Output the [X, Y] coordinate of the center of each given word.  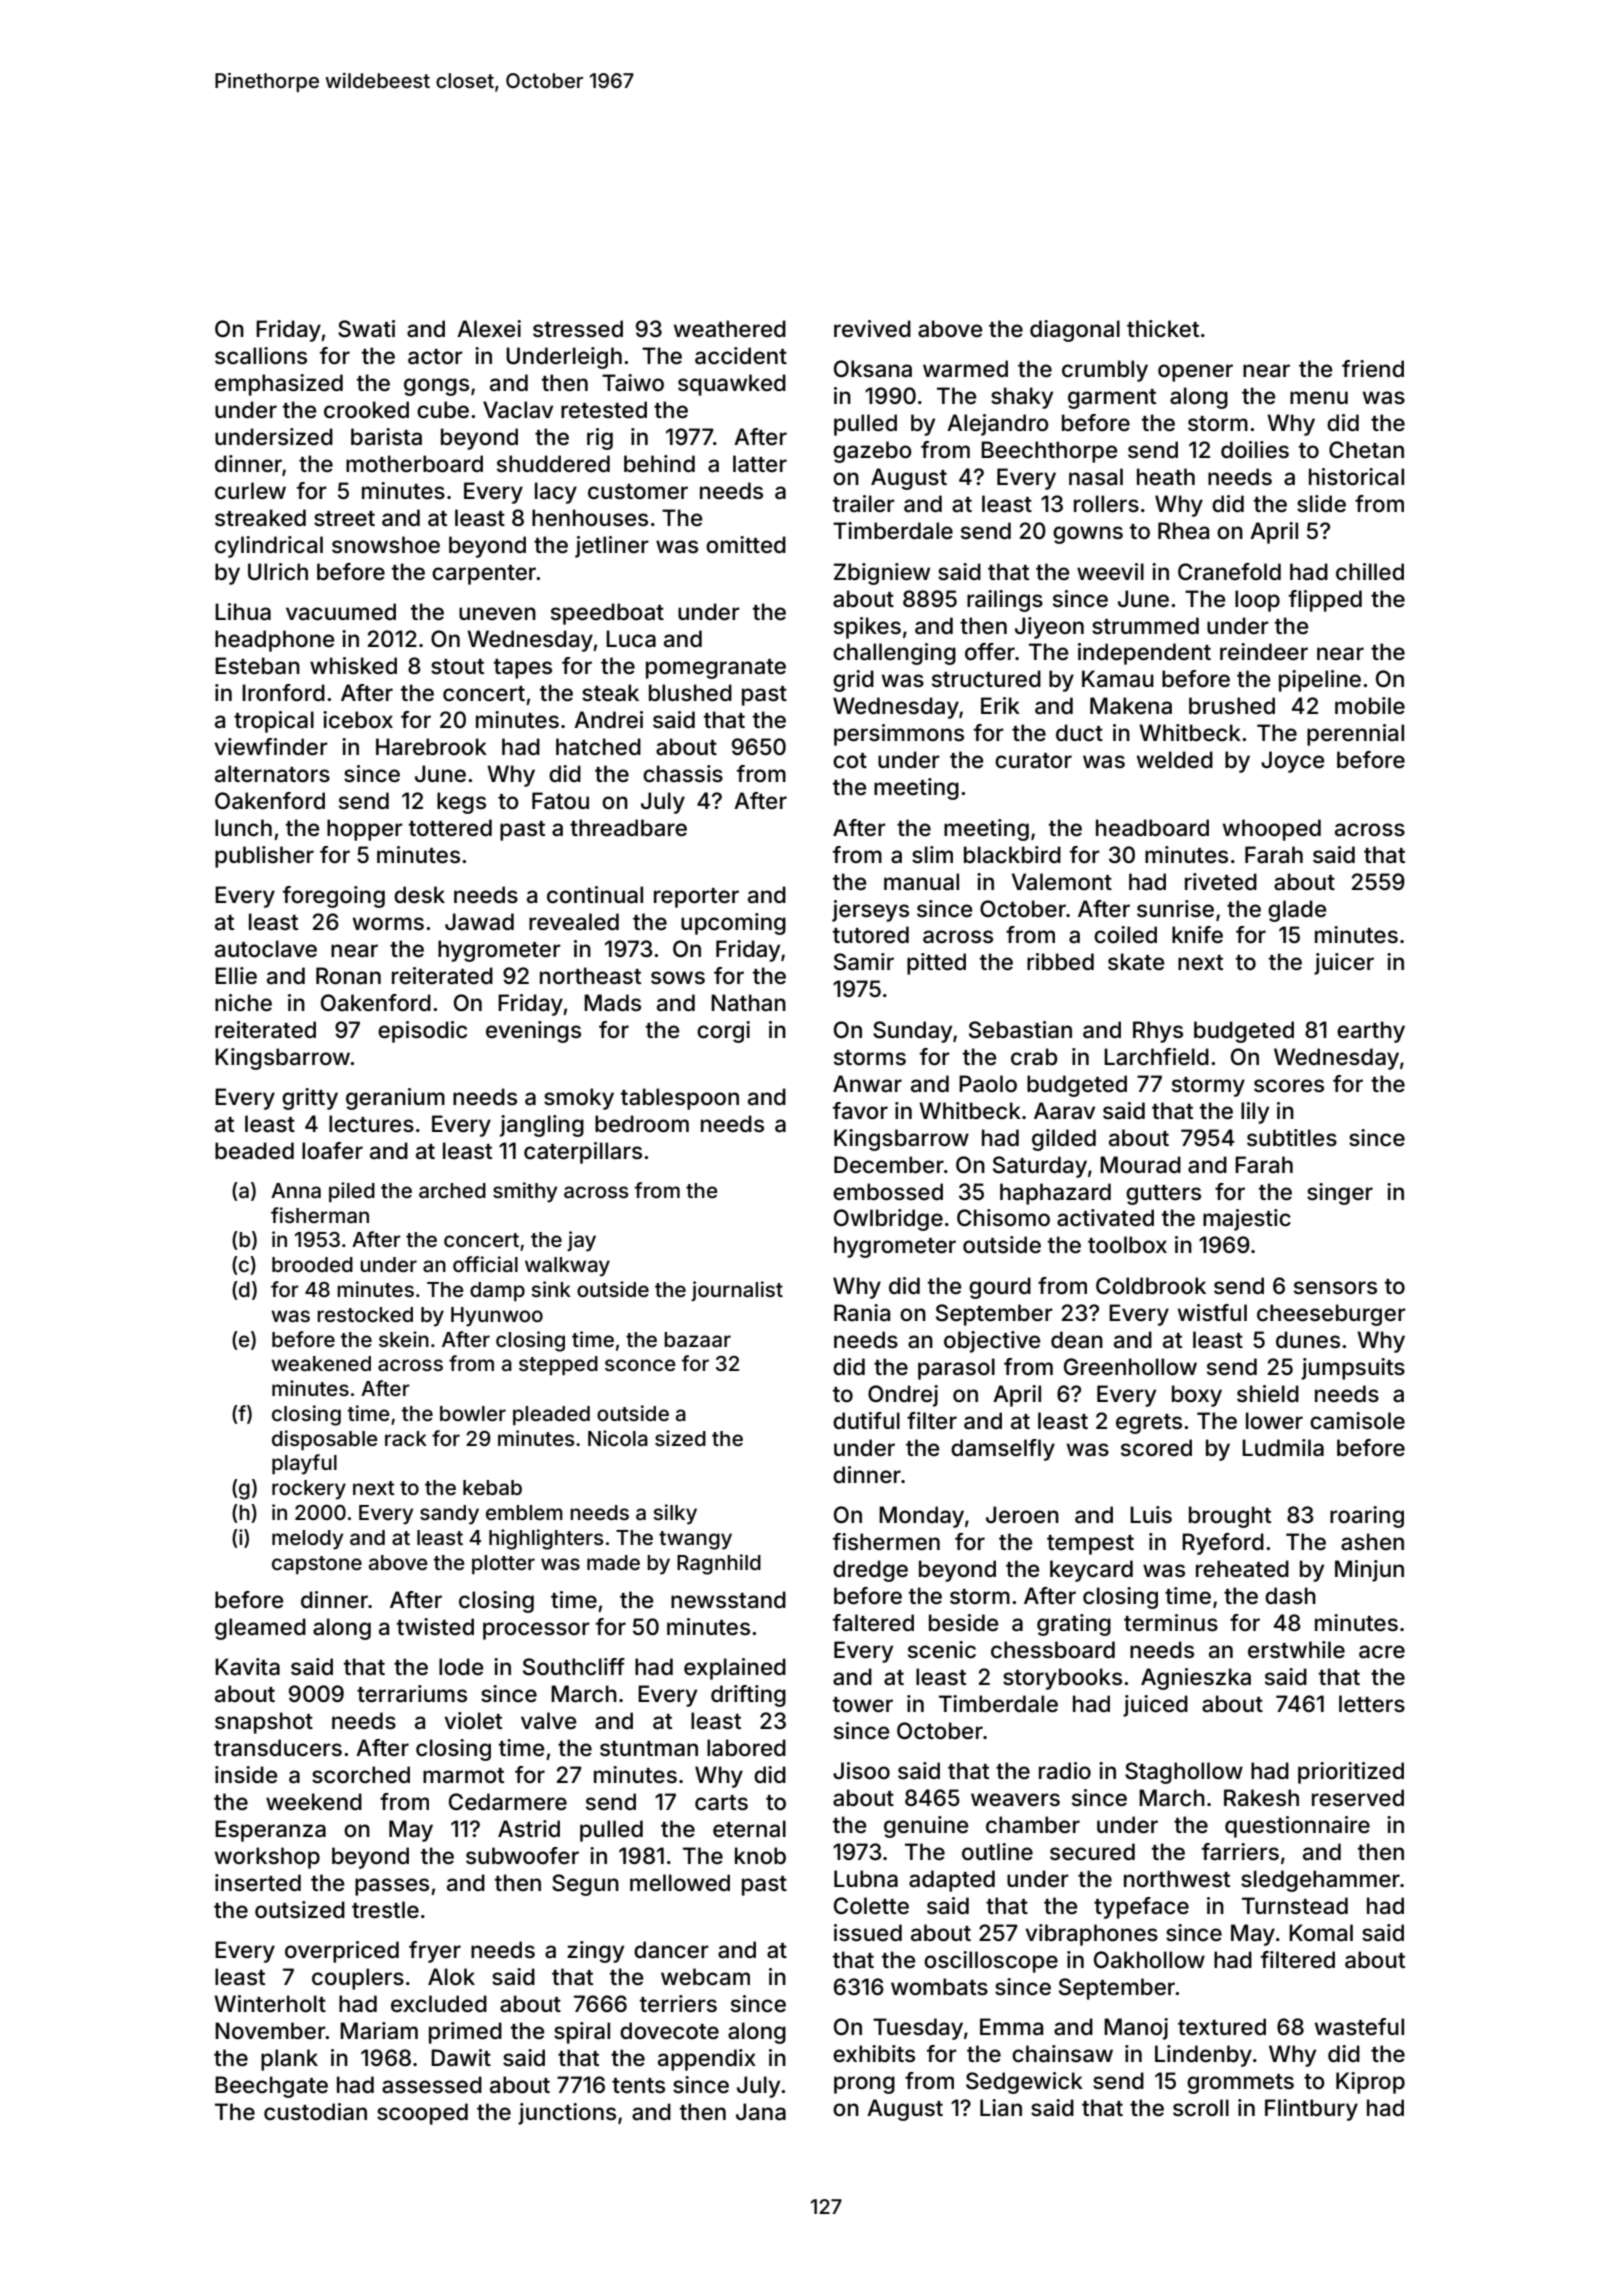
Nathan [748, 1003]
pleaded [551, 1415]
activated [1105, 1218]
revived [872, 329]
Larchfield [1156, 1057]
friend [1373, 368]
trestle [385, 1910]
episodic [422, 1032]
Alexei [489, 329]
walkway [567, 1267]
